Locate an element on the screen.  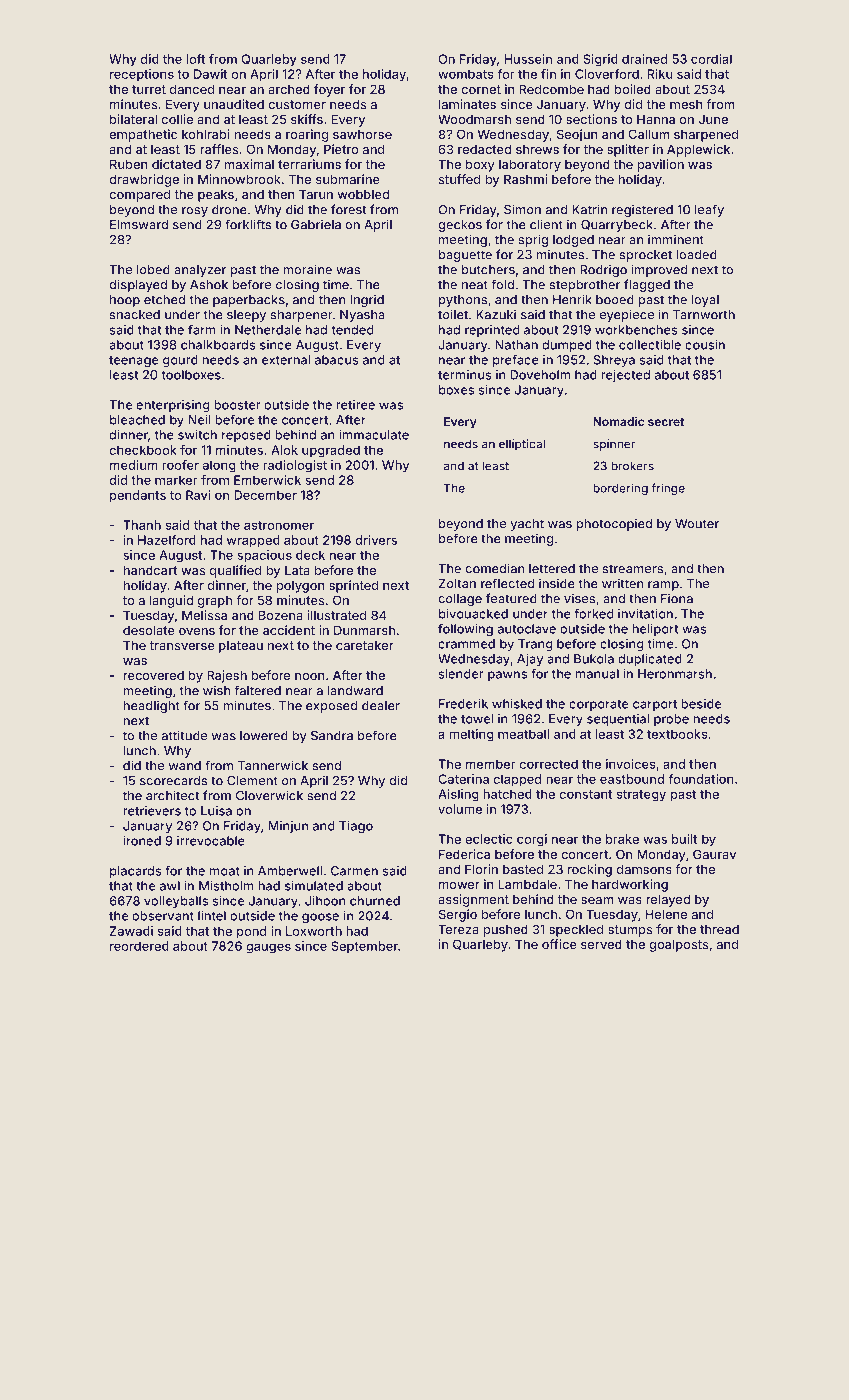
September is located at coordinates (364, 947).
